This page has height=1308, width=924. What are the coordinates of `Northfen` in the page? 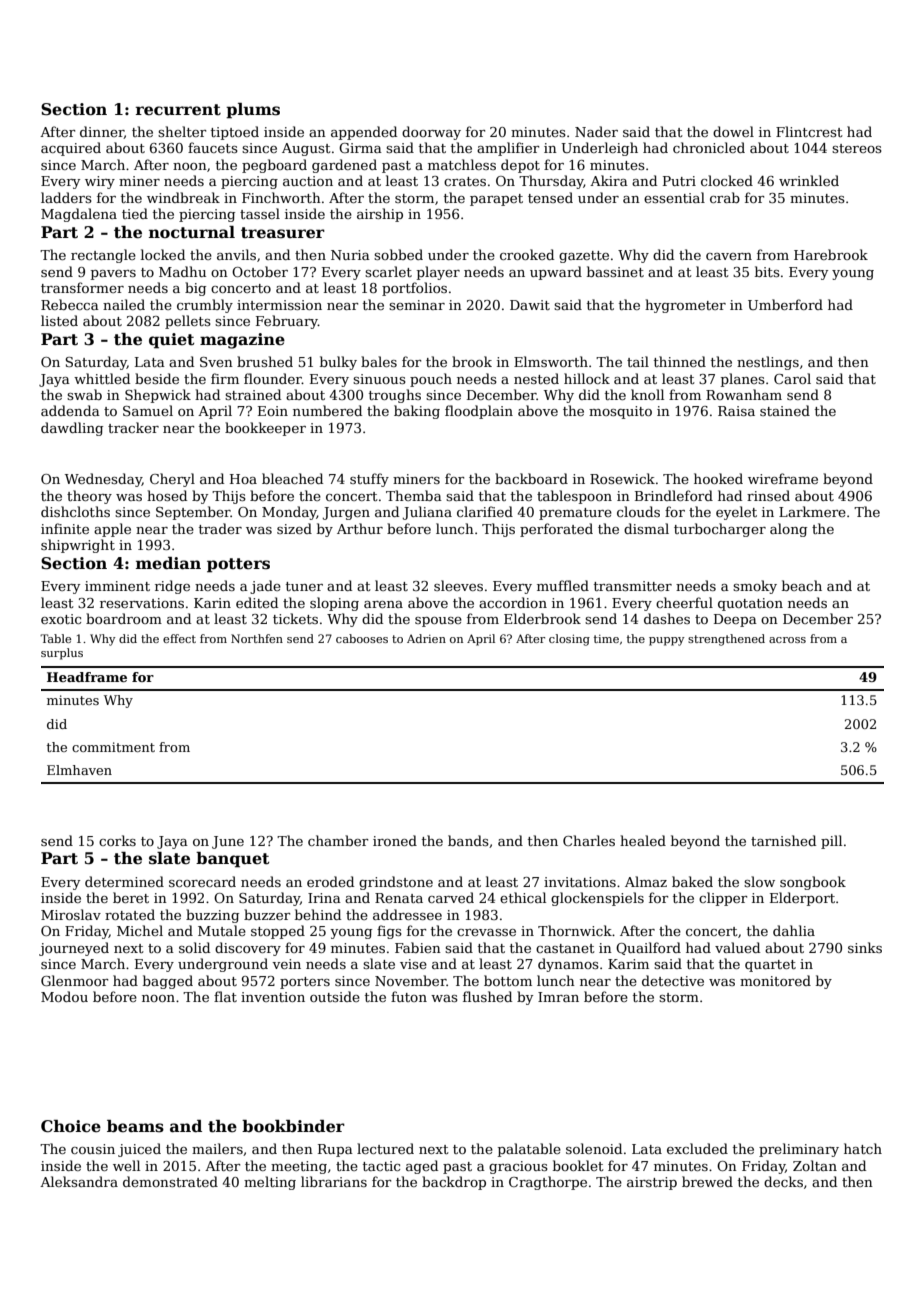 It's located at (257, 638).
